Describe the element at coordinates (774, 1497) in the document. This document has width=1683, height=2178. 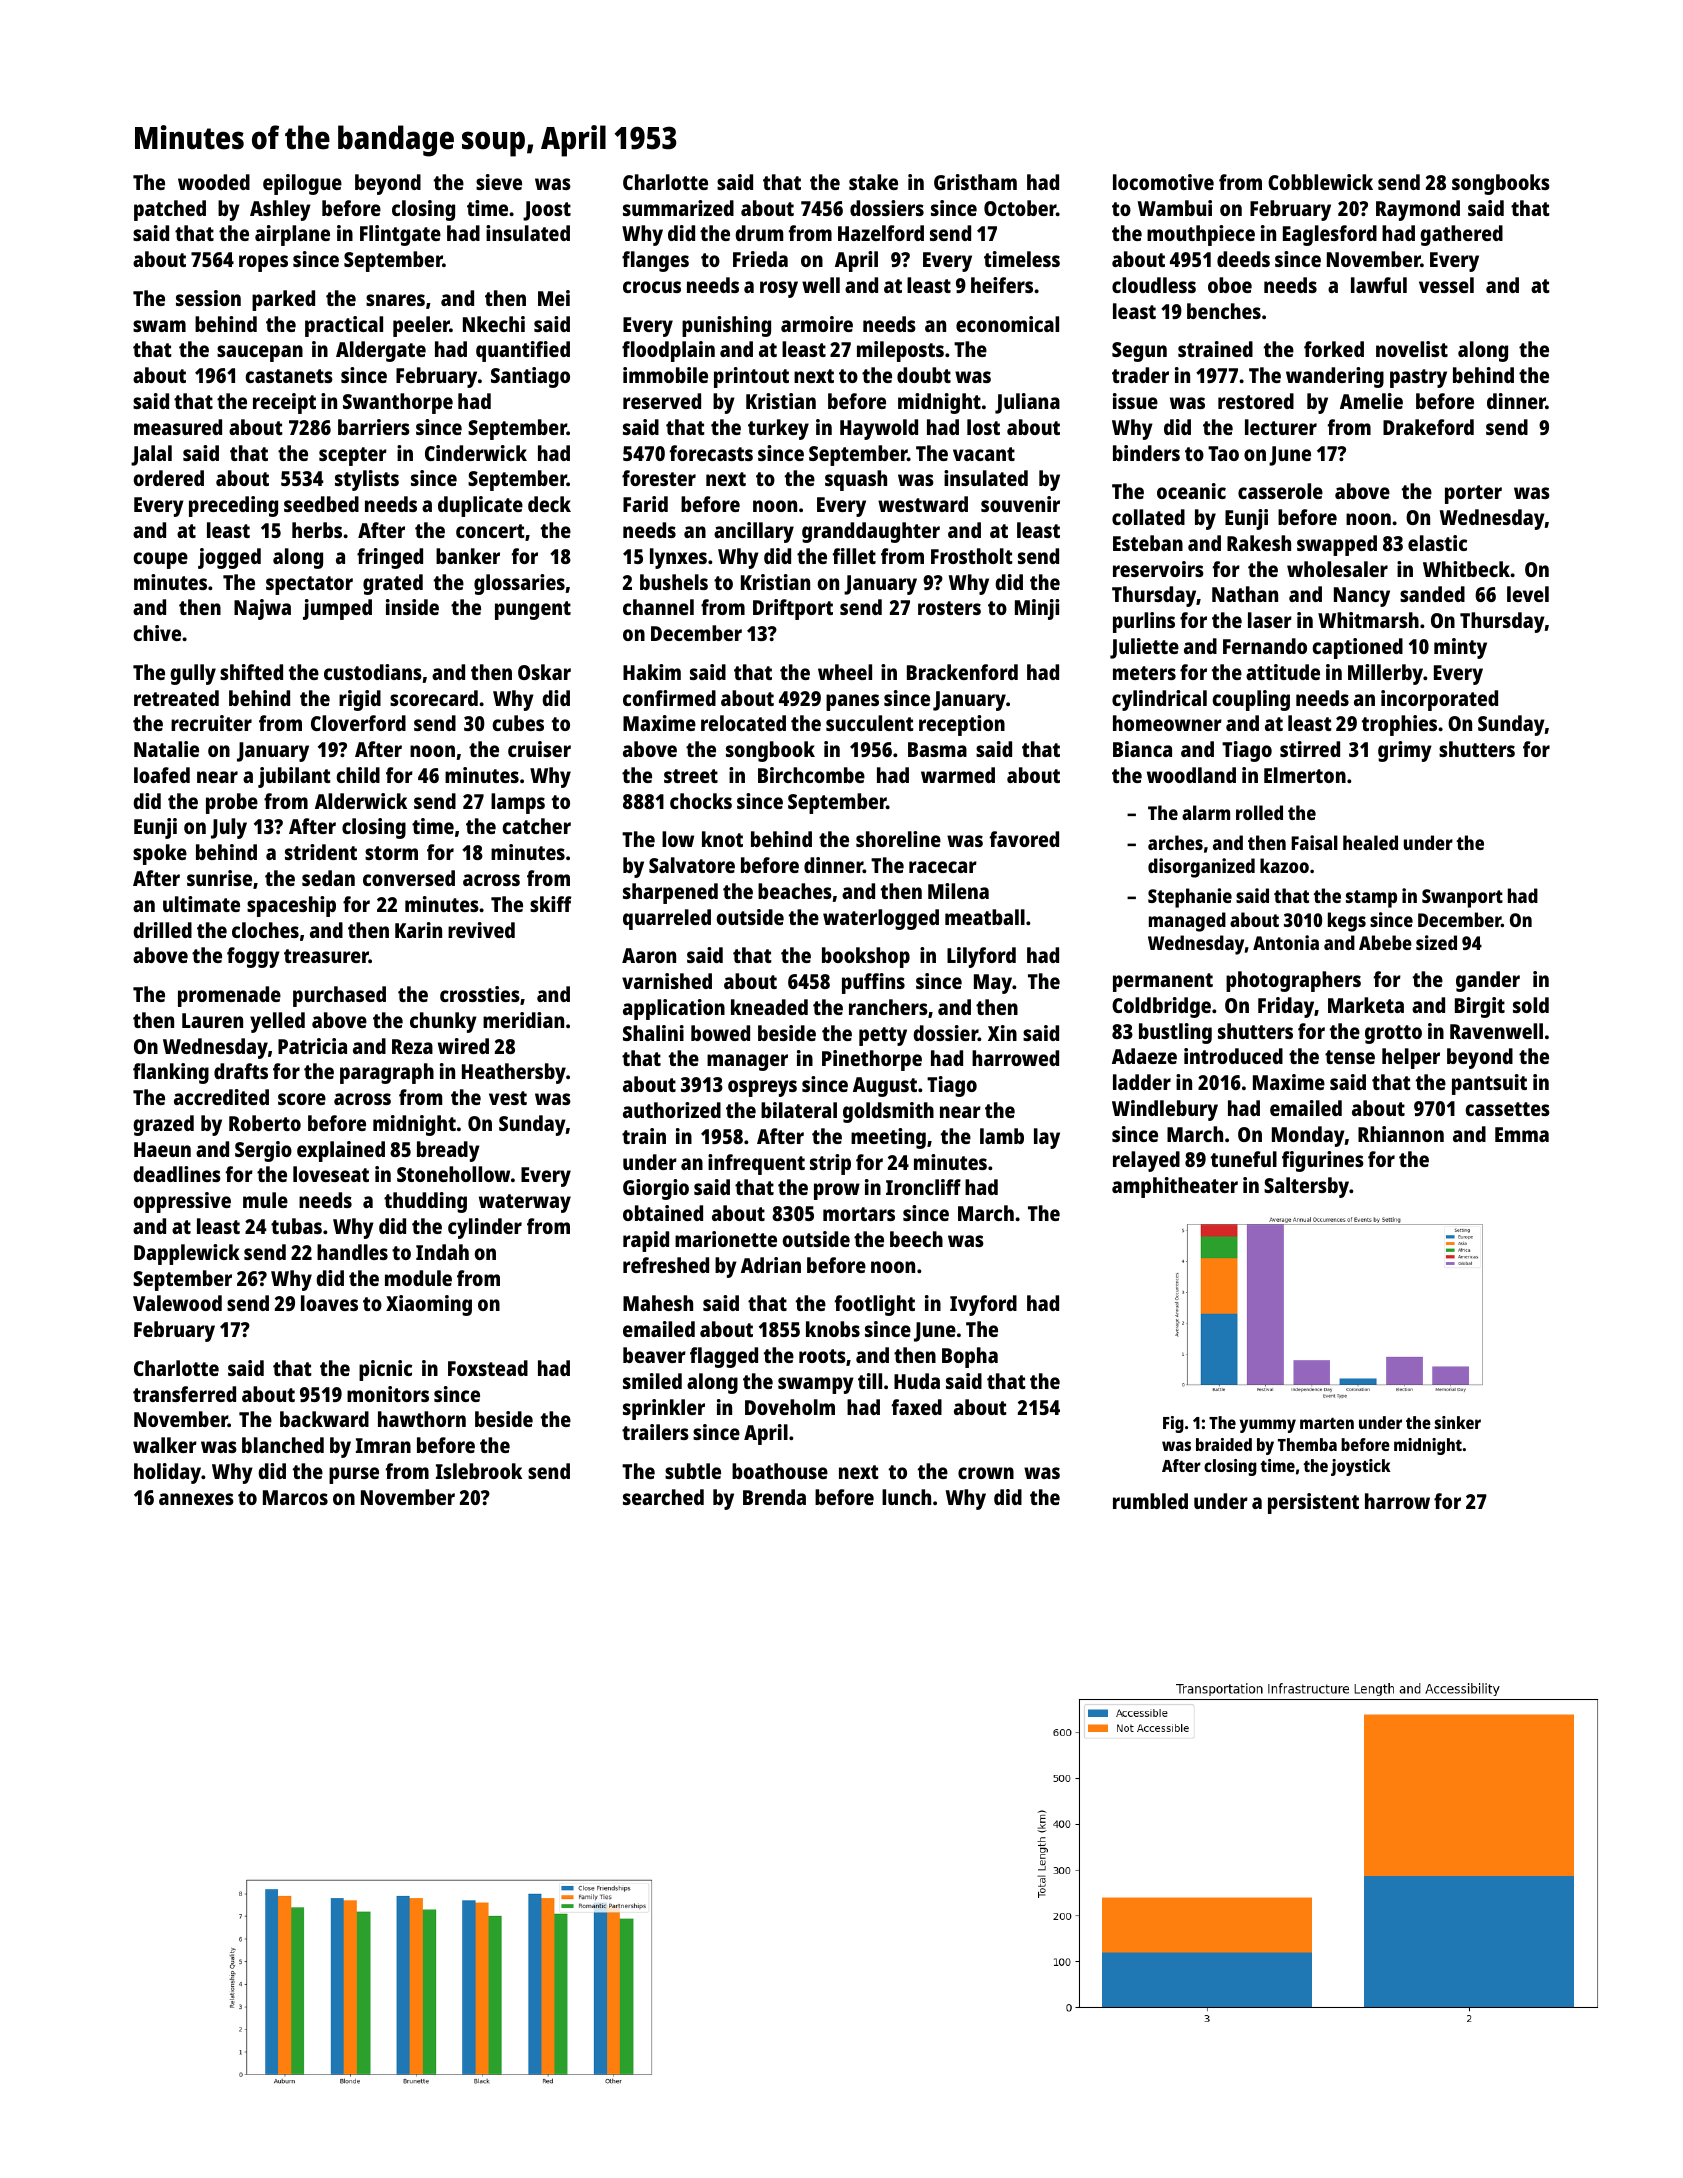
I see `Brenda` at that location.
